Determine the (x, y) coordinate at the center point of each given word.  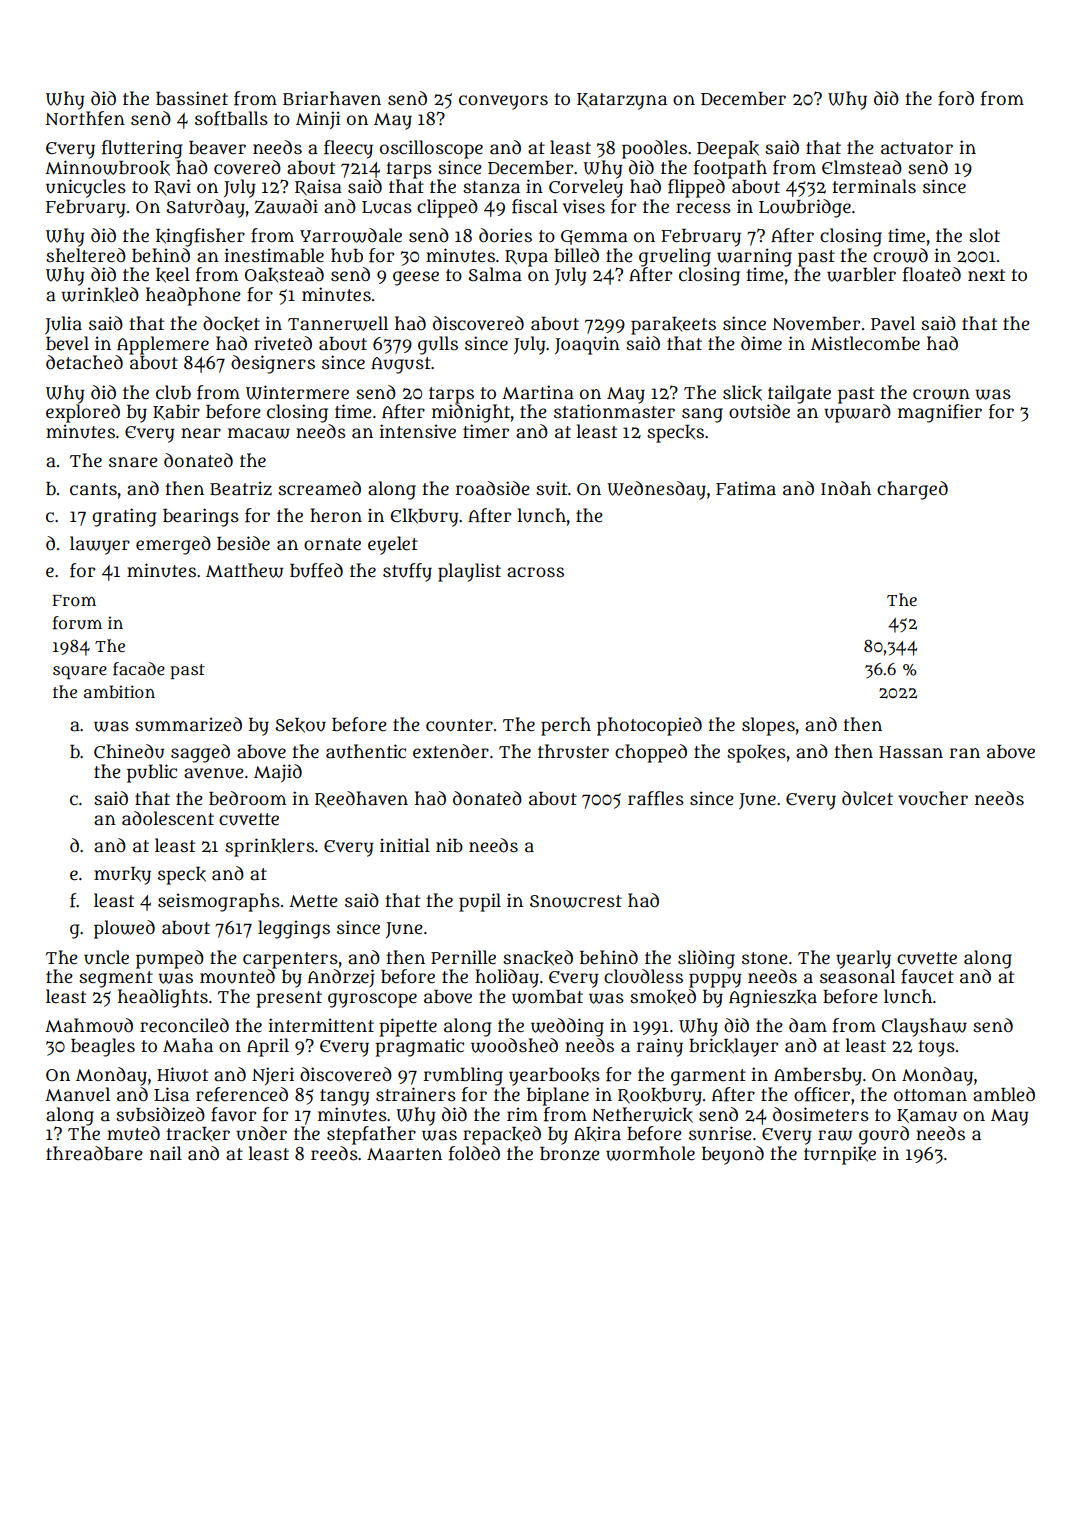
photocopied (649, 726)
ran (965, 753)
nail (166, 1153)
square (80, 672)
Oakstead (284, 275)
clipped (447, 208)
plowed (124, 929)
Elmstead (862, 167)
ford (956, 98)
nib (449, 845)
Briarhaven (332, 98)
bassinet (192, 98)
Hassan (911, 752)
